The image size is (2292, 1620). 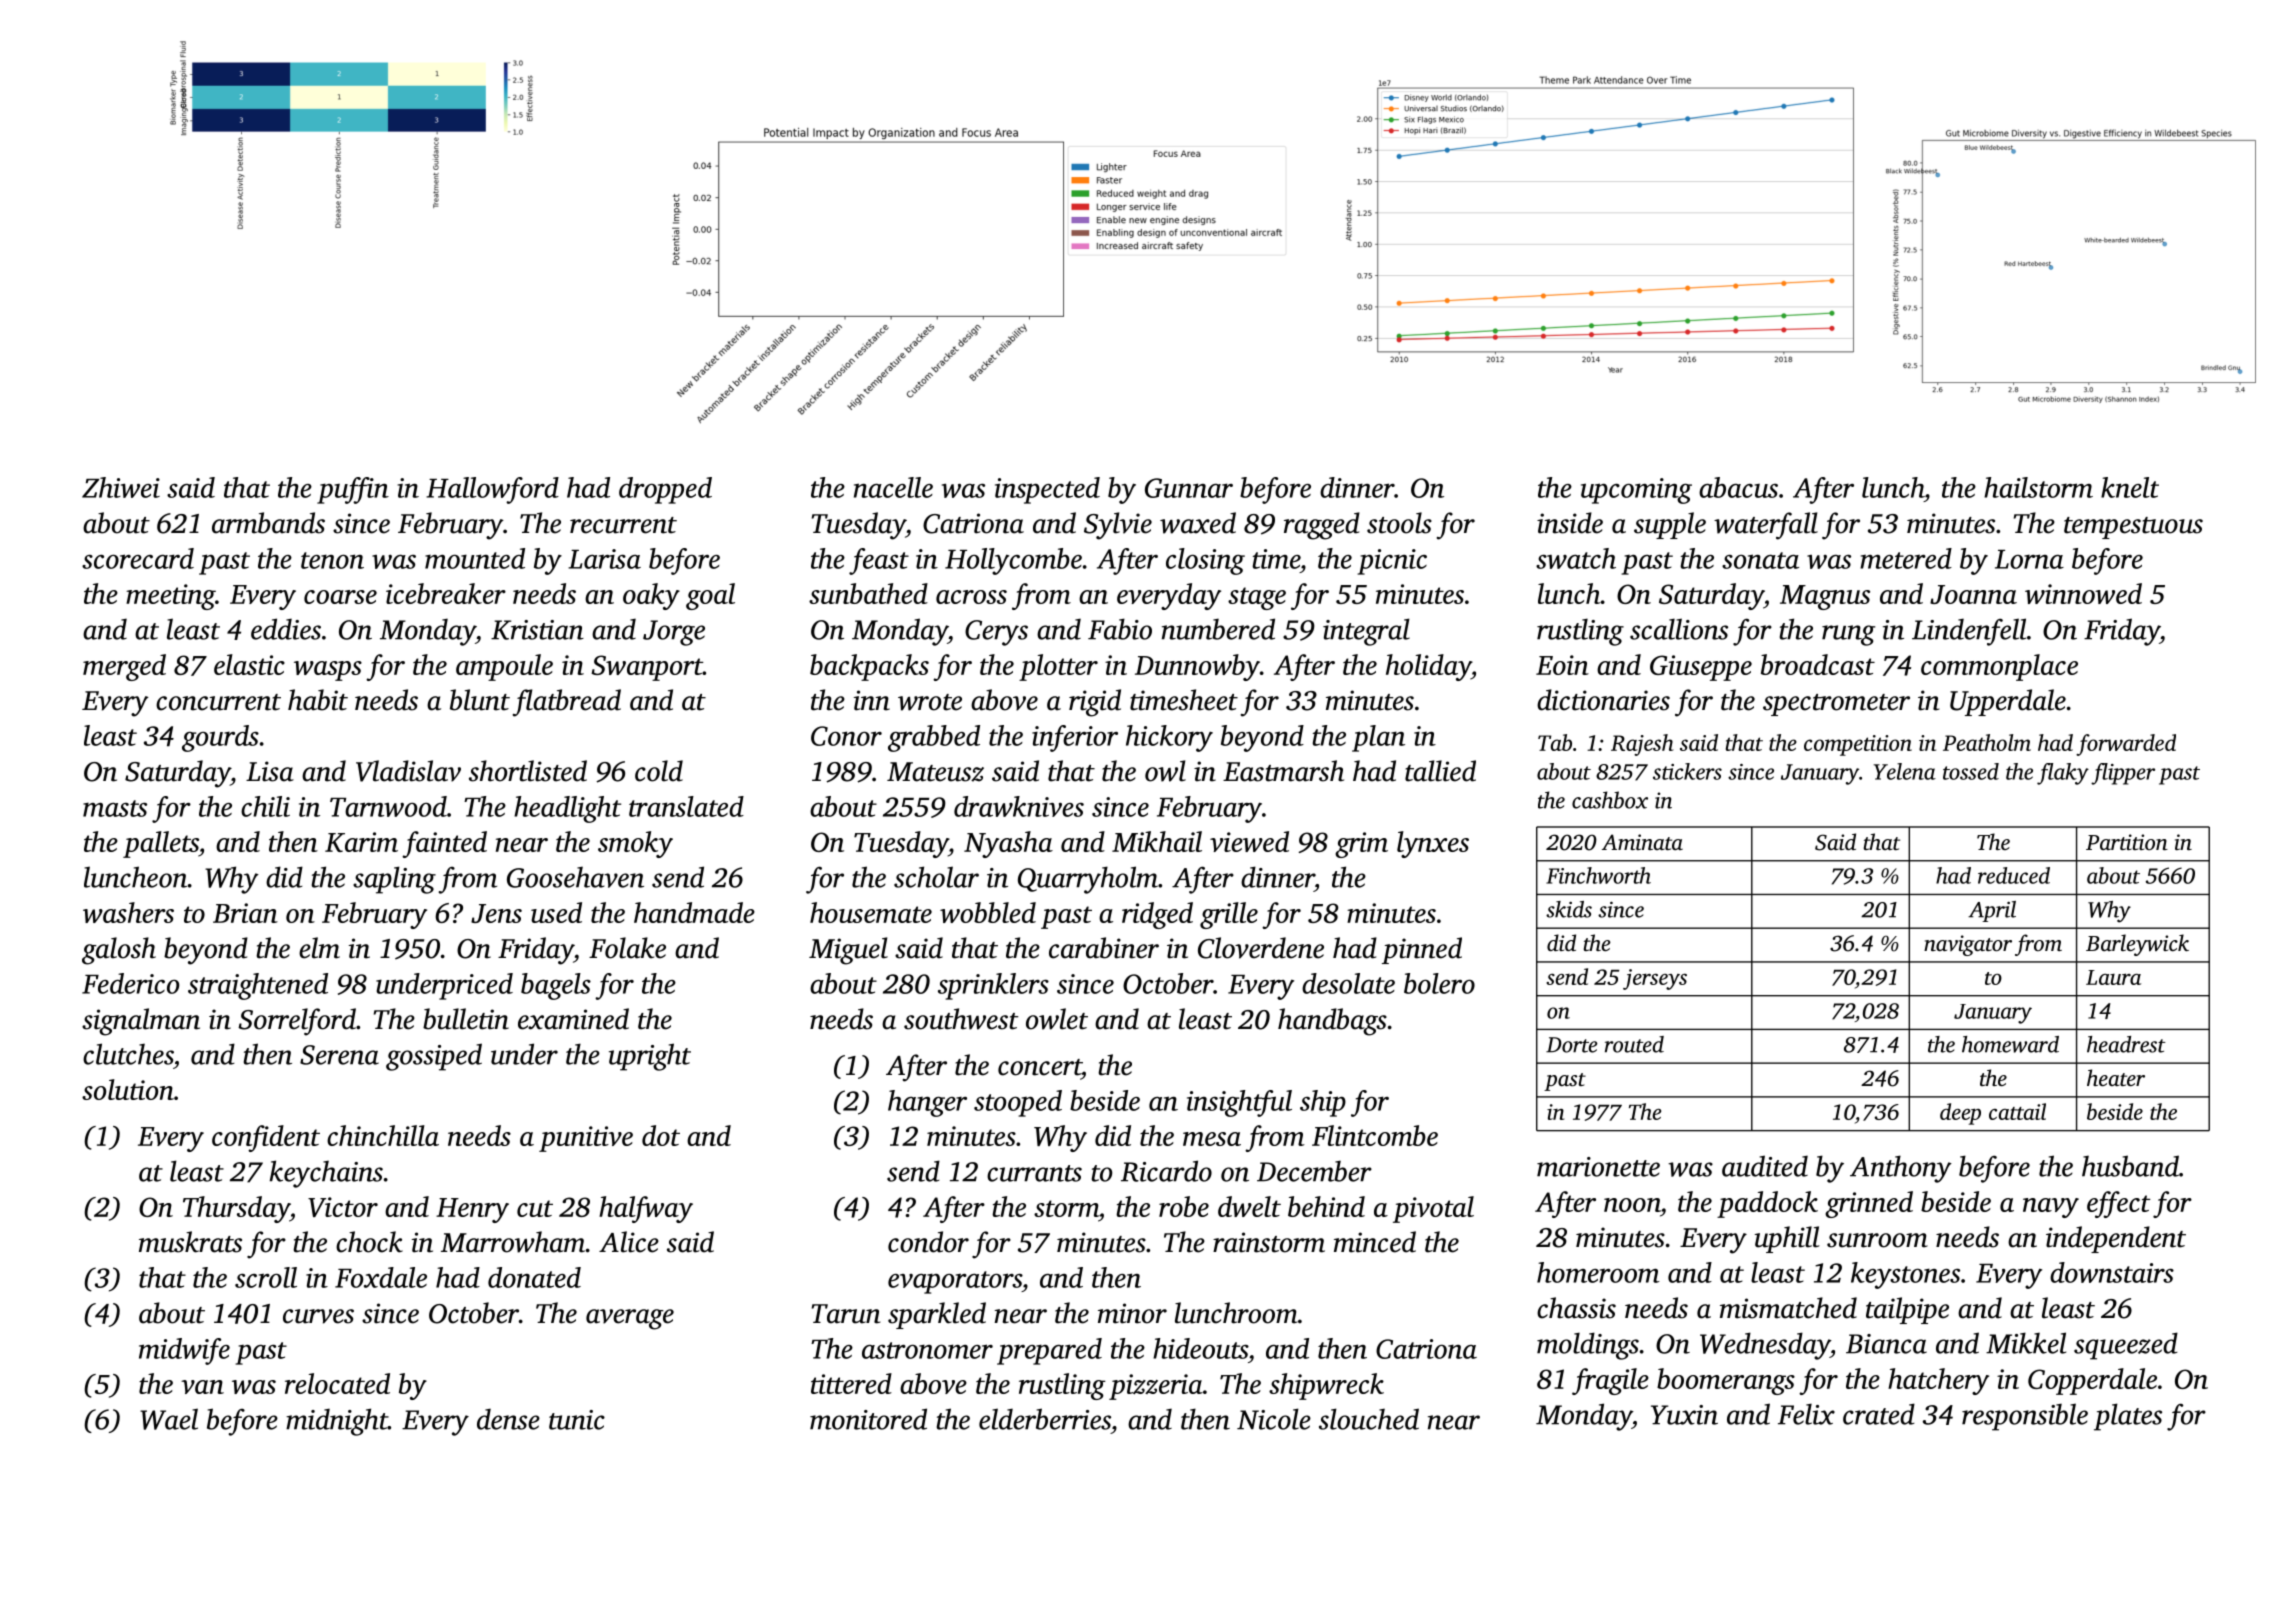 I want to click on Jens, so click(x=496, y=913).
